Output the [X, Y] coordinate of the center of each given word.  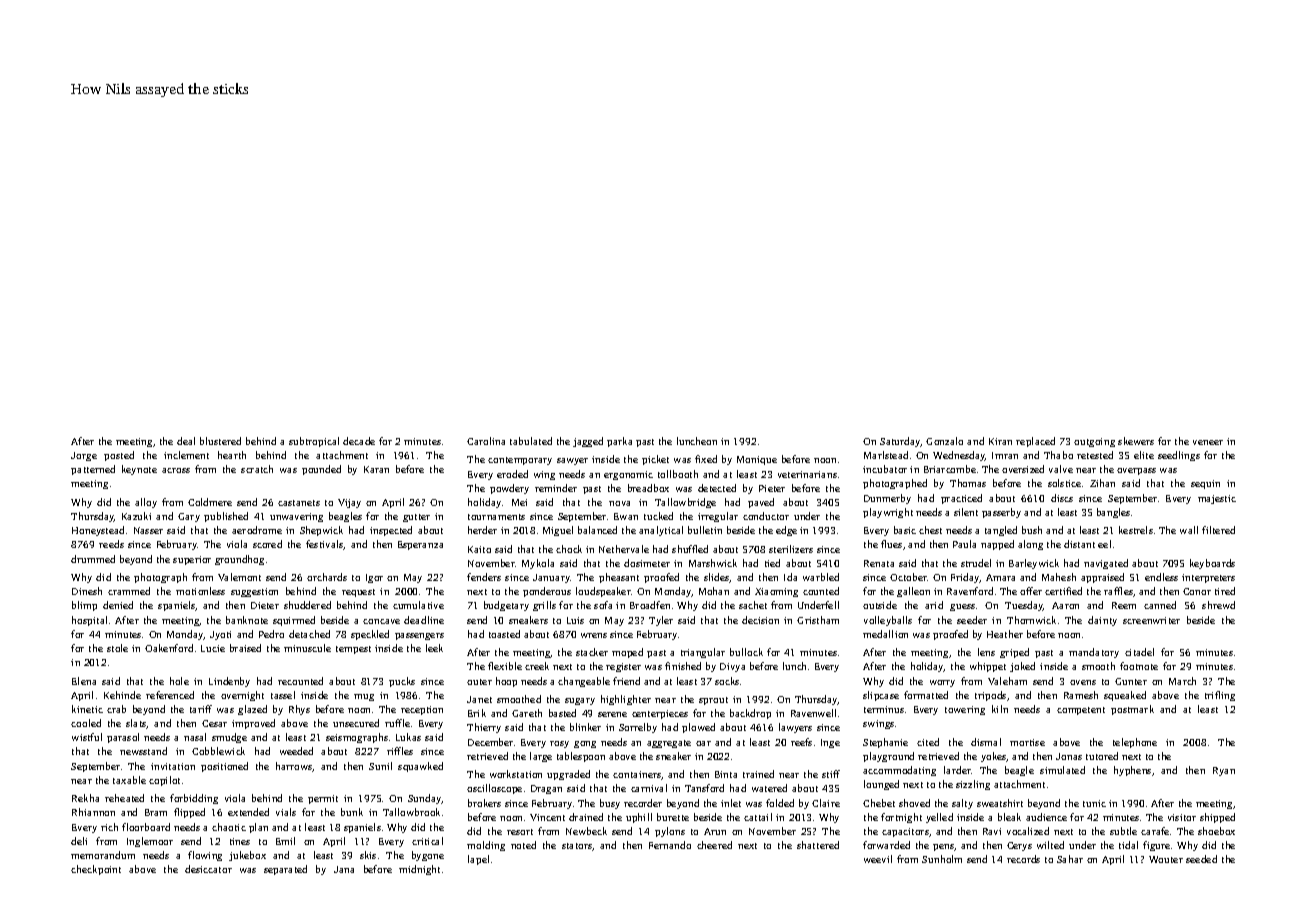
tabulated [531, 441]
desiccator [208, 869]
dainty [1102, 621]
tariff [201, 709]
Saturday [900, 442]
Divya [732, 667]
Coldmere [210, 502]
